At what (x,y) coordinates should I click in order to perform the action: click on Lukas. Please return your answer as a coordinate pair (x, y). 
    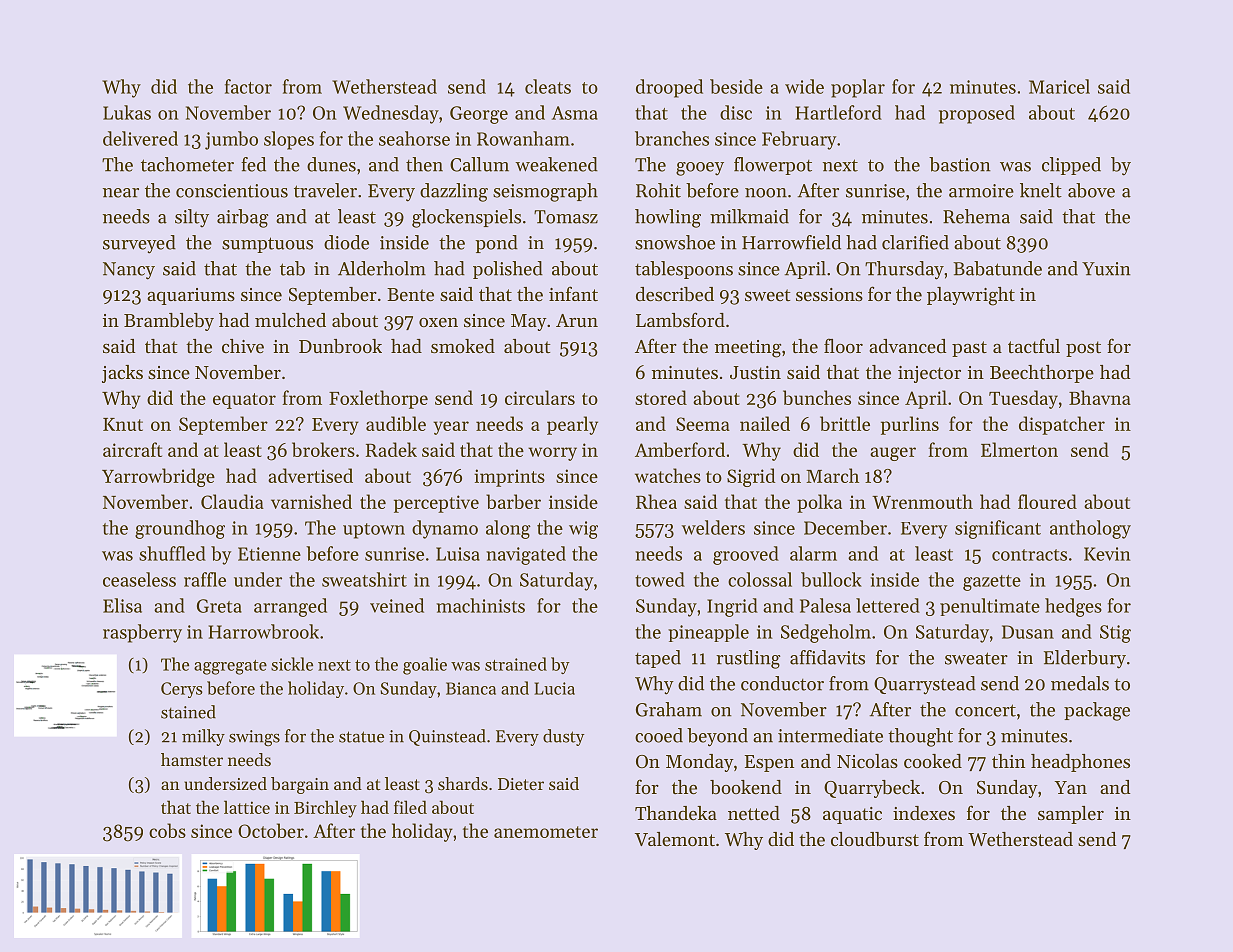
    Looking at the image, I should click on (127, 112).
